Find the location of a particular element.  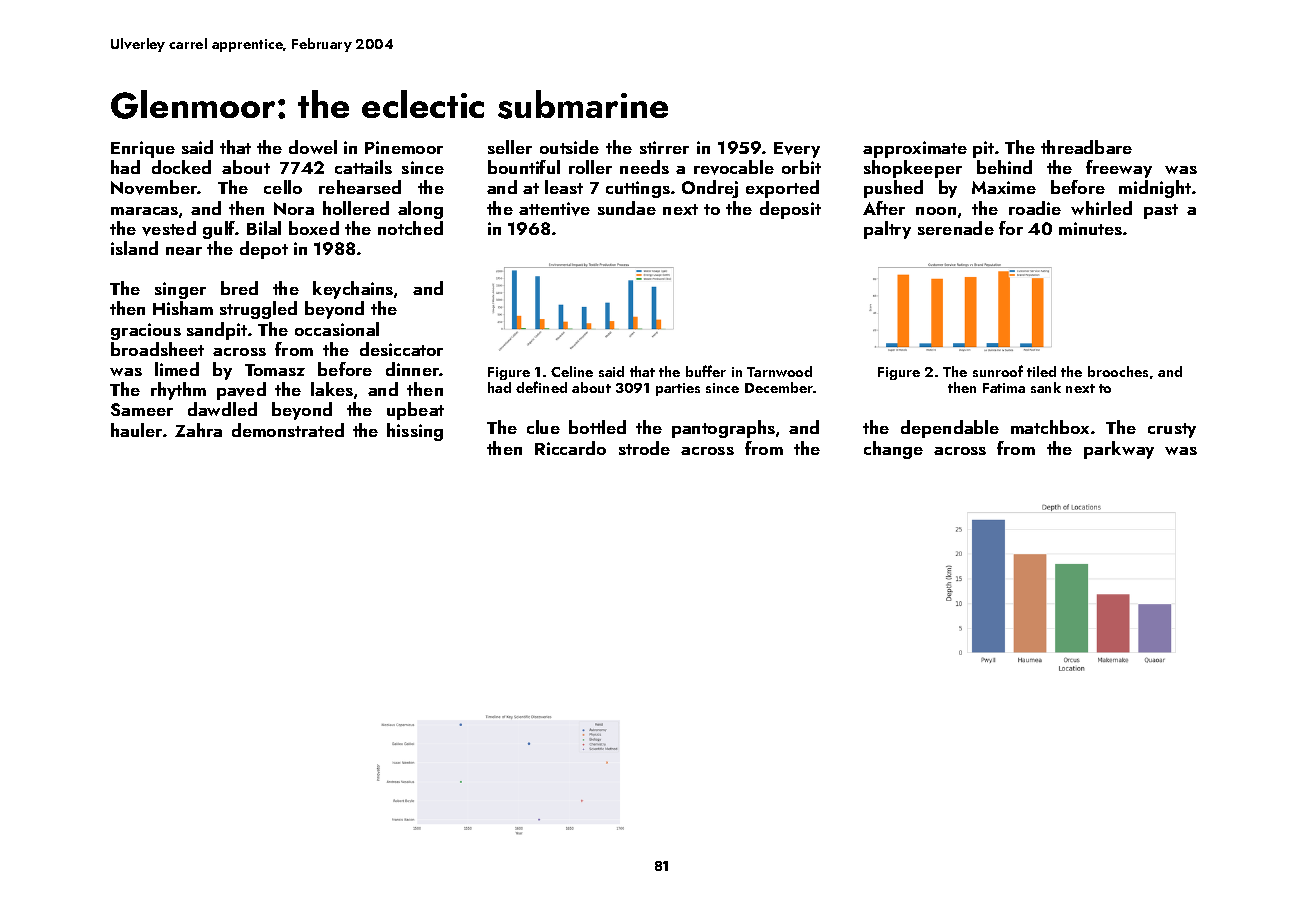

Maxime is located at coordinates (1004, 187).
